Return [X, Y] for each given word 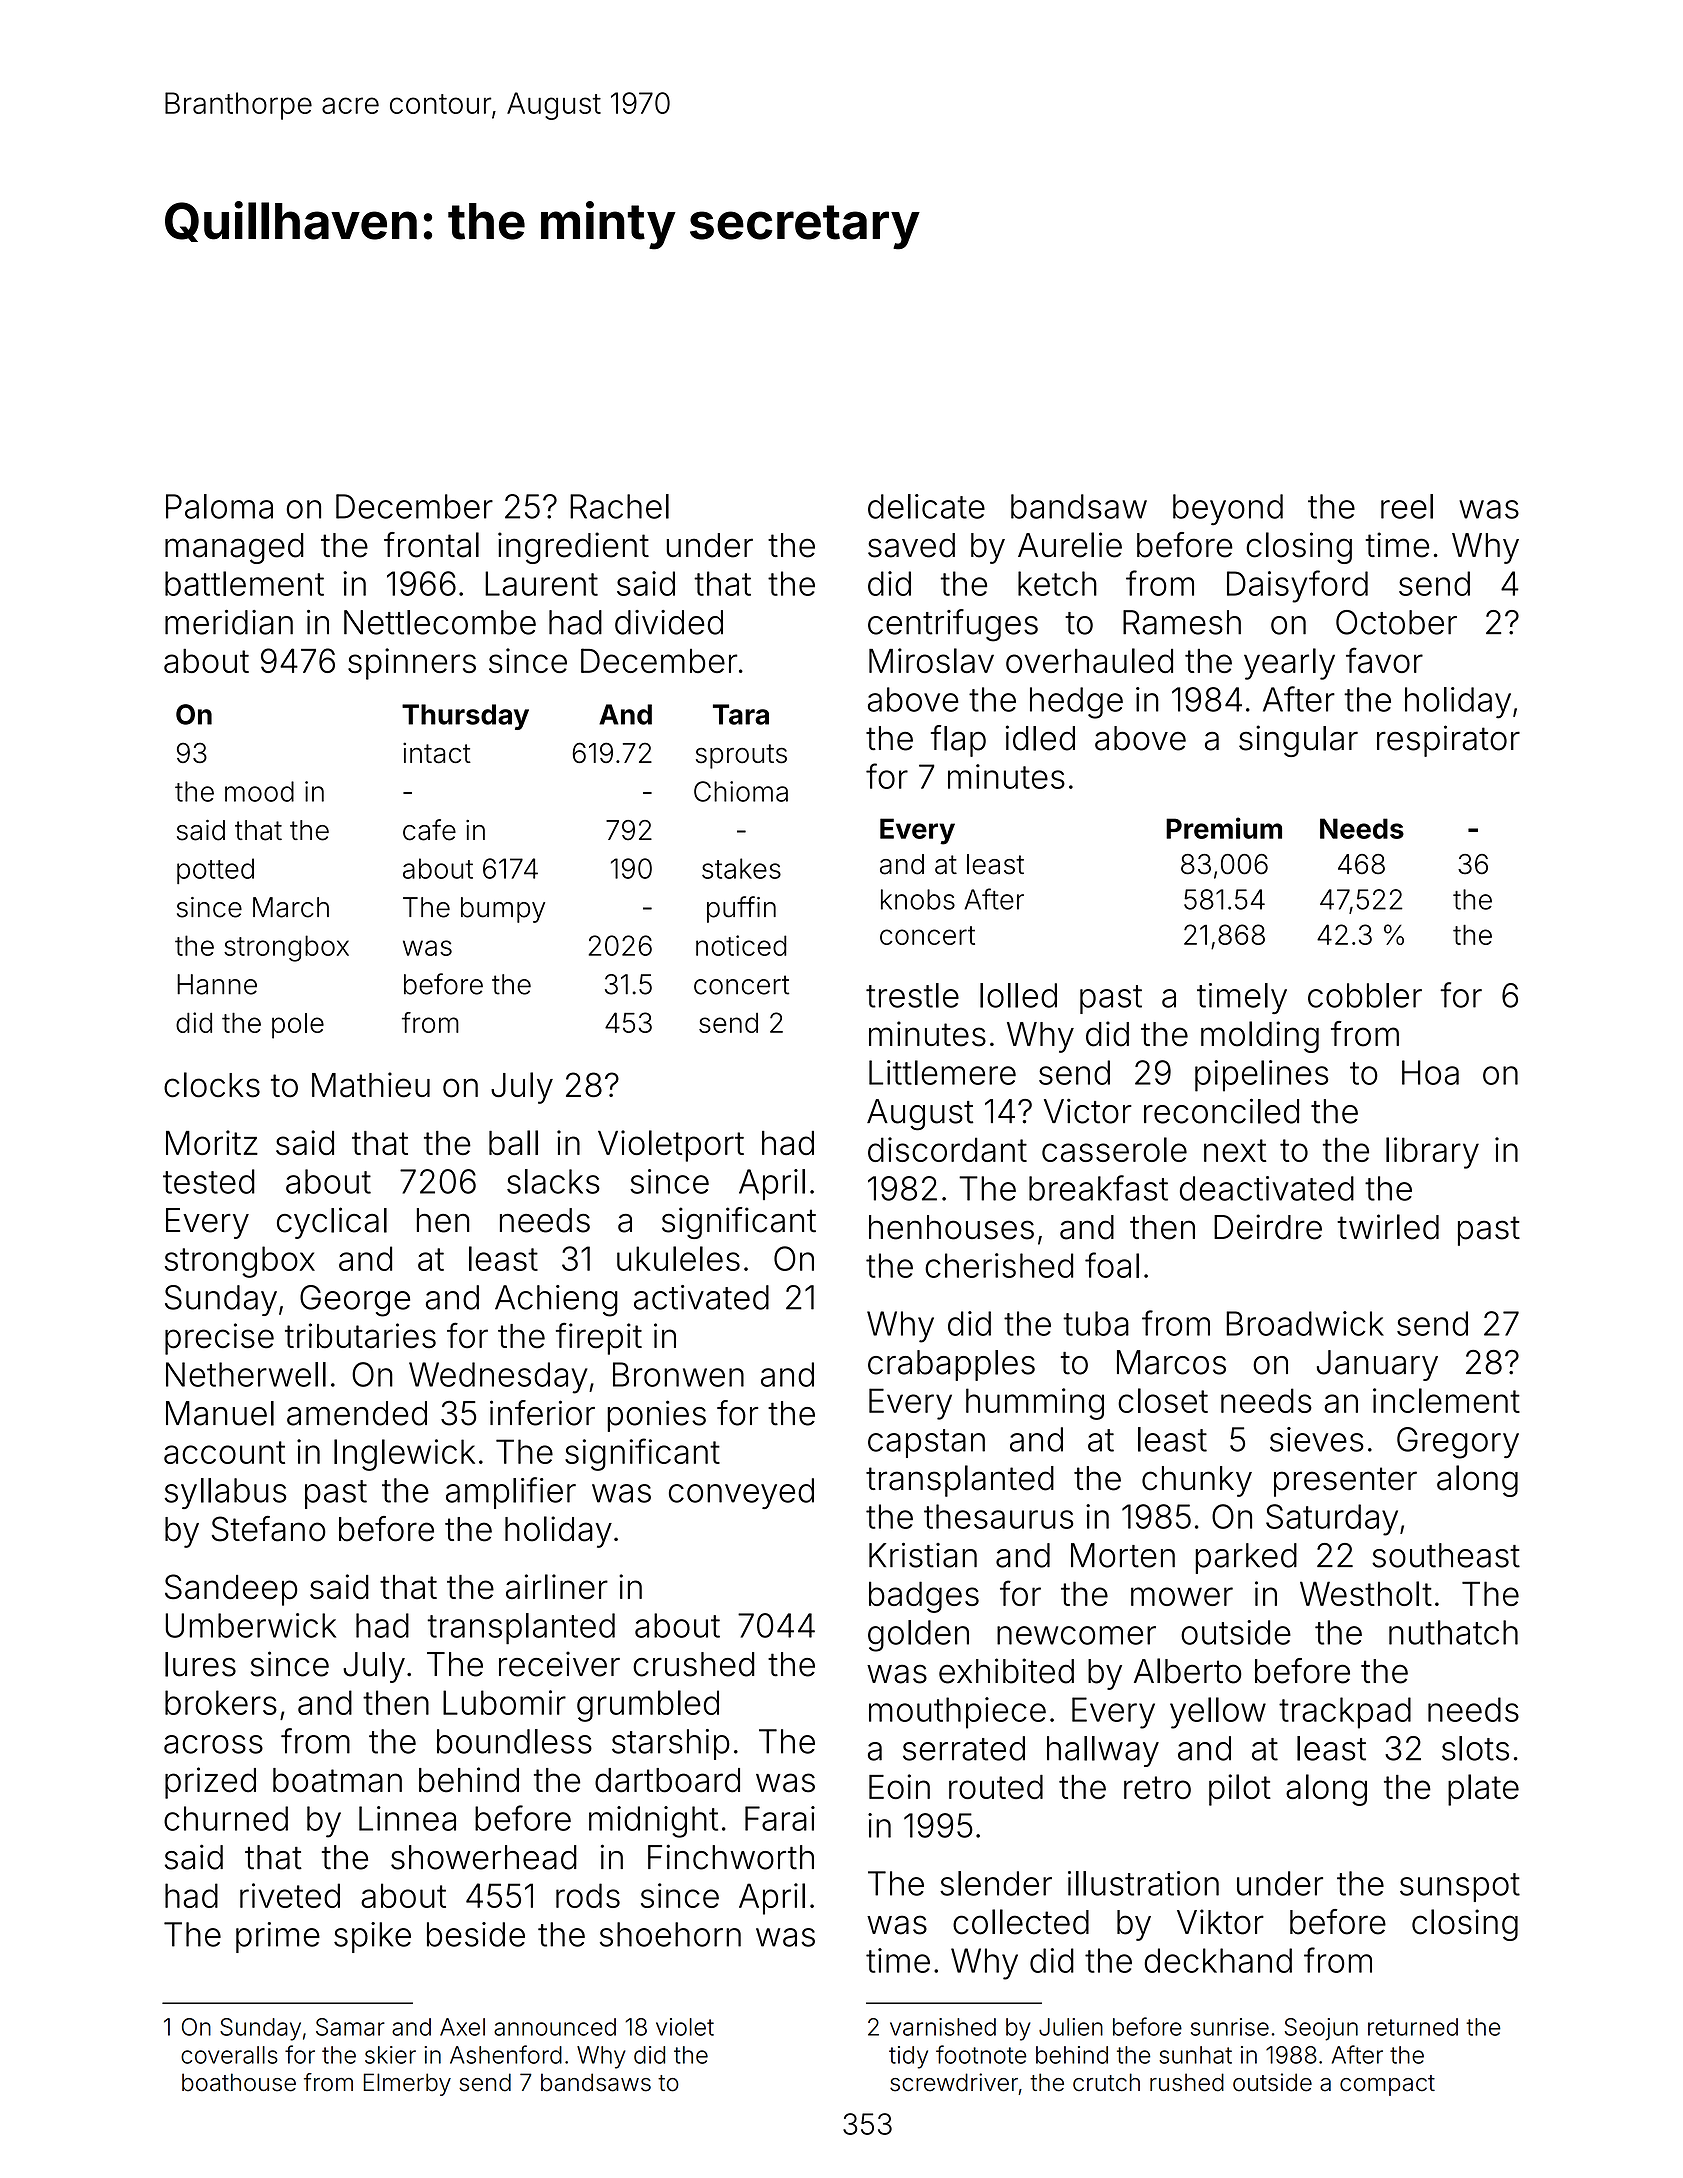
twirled [1388, 1227]
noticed [741, 945]
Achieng [556, 1301]
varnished [943, 2027]
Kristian [923, 1555]
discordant [947, 1149]
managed [234, 548]
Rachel [619, 506]
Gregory [1458, 1443]
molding [1260, 1037]
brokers [221, 1702]
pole [298, 1026]
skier [390, 2055]
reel [1407, 506]
